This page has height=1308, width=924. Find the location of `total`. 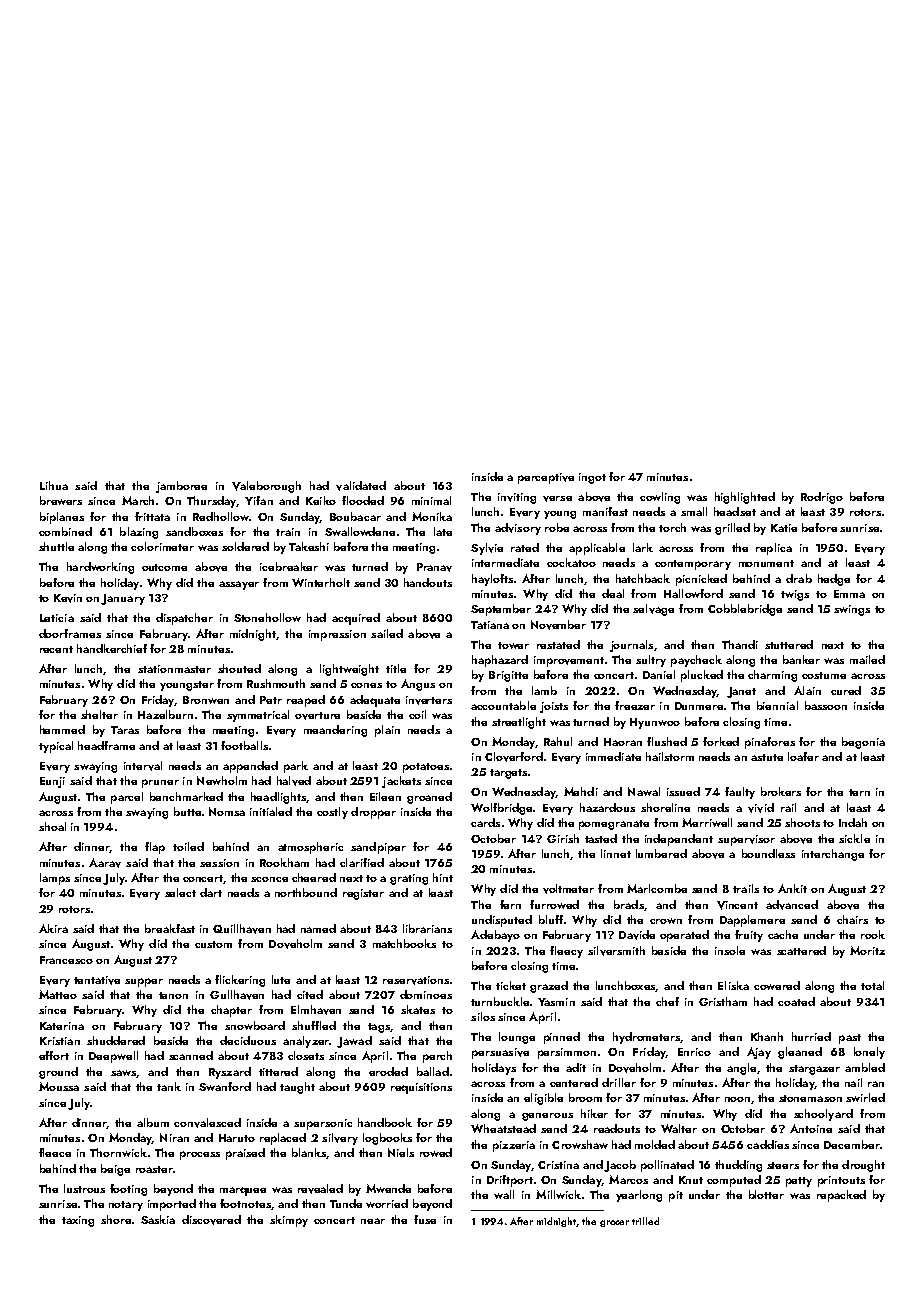

total is located at coordinates (872, 985).
